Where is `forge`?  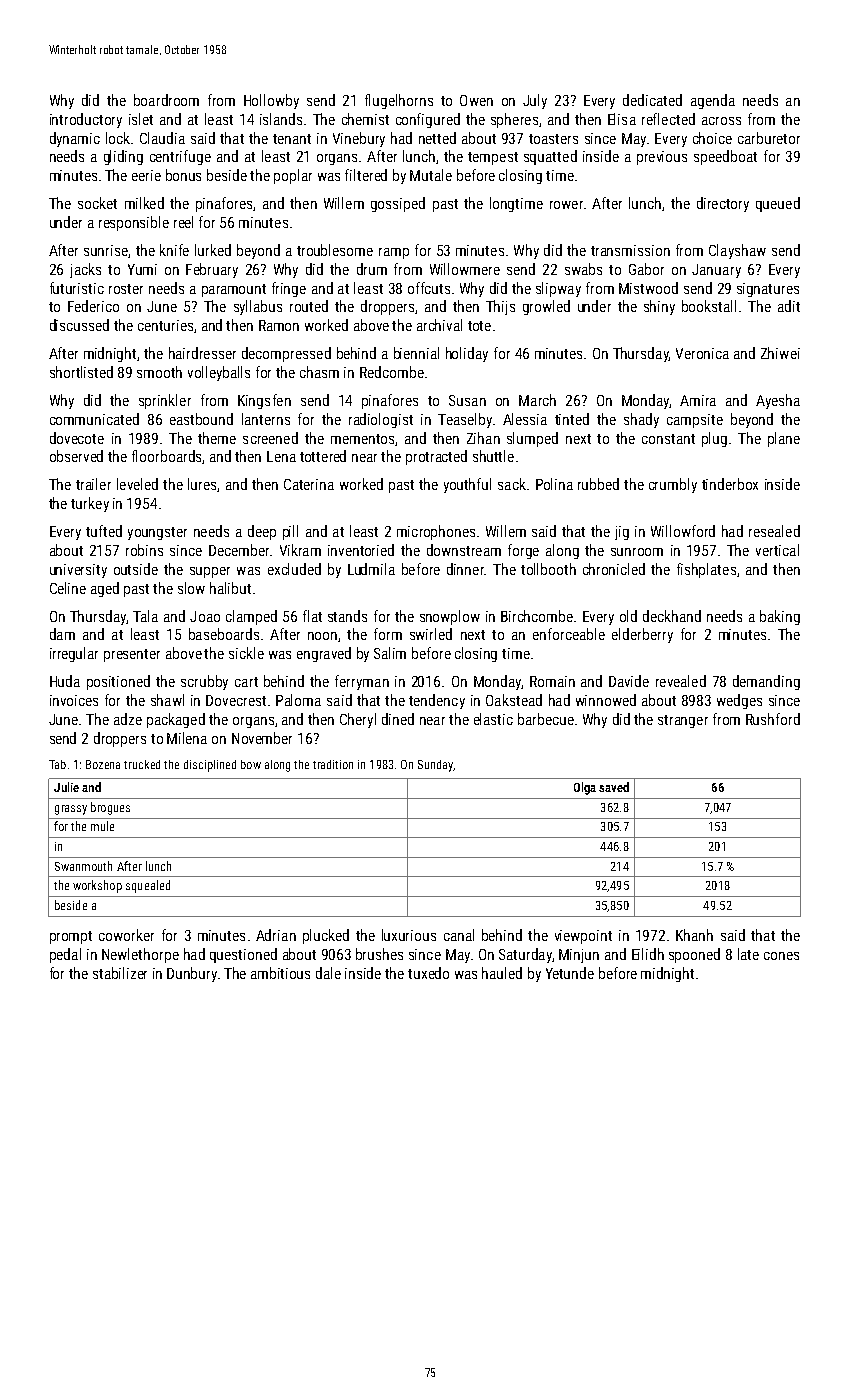
forge is located at coordinates (523, 551).
